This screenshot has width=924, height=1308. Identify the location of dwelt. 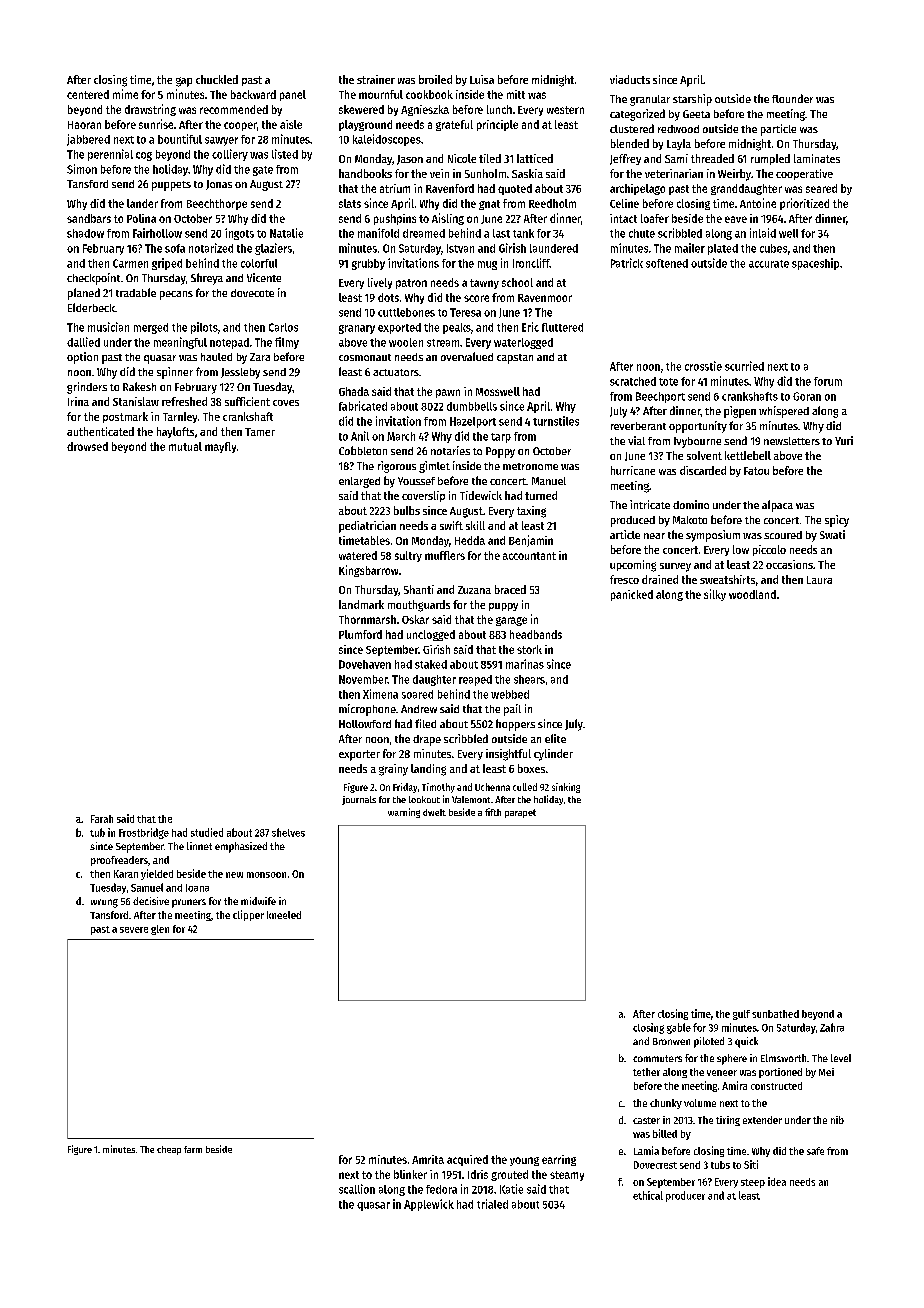
(434, 812).
